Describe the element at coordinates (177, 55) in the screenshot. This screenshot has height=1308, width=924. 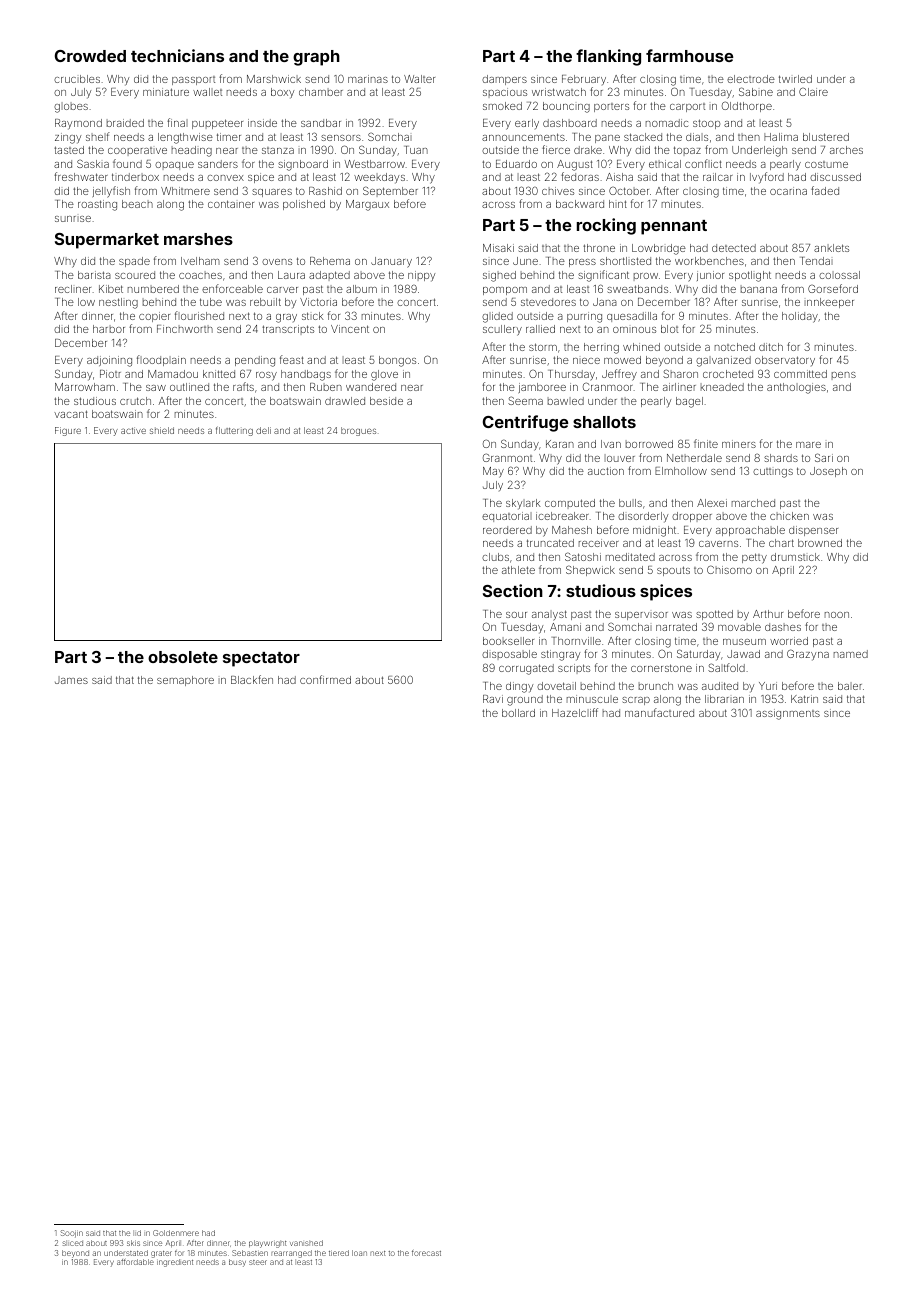
I see `technicians` at that location.
